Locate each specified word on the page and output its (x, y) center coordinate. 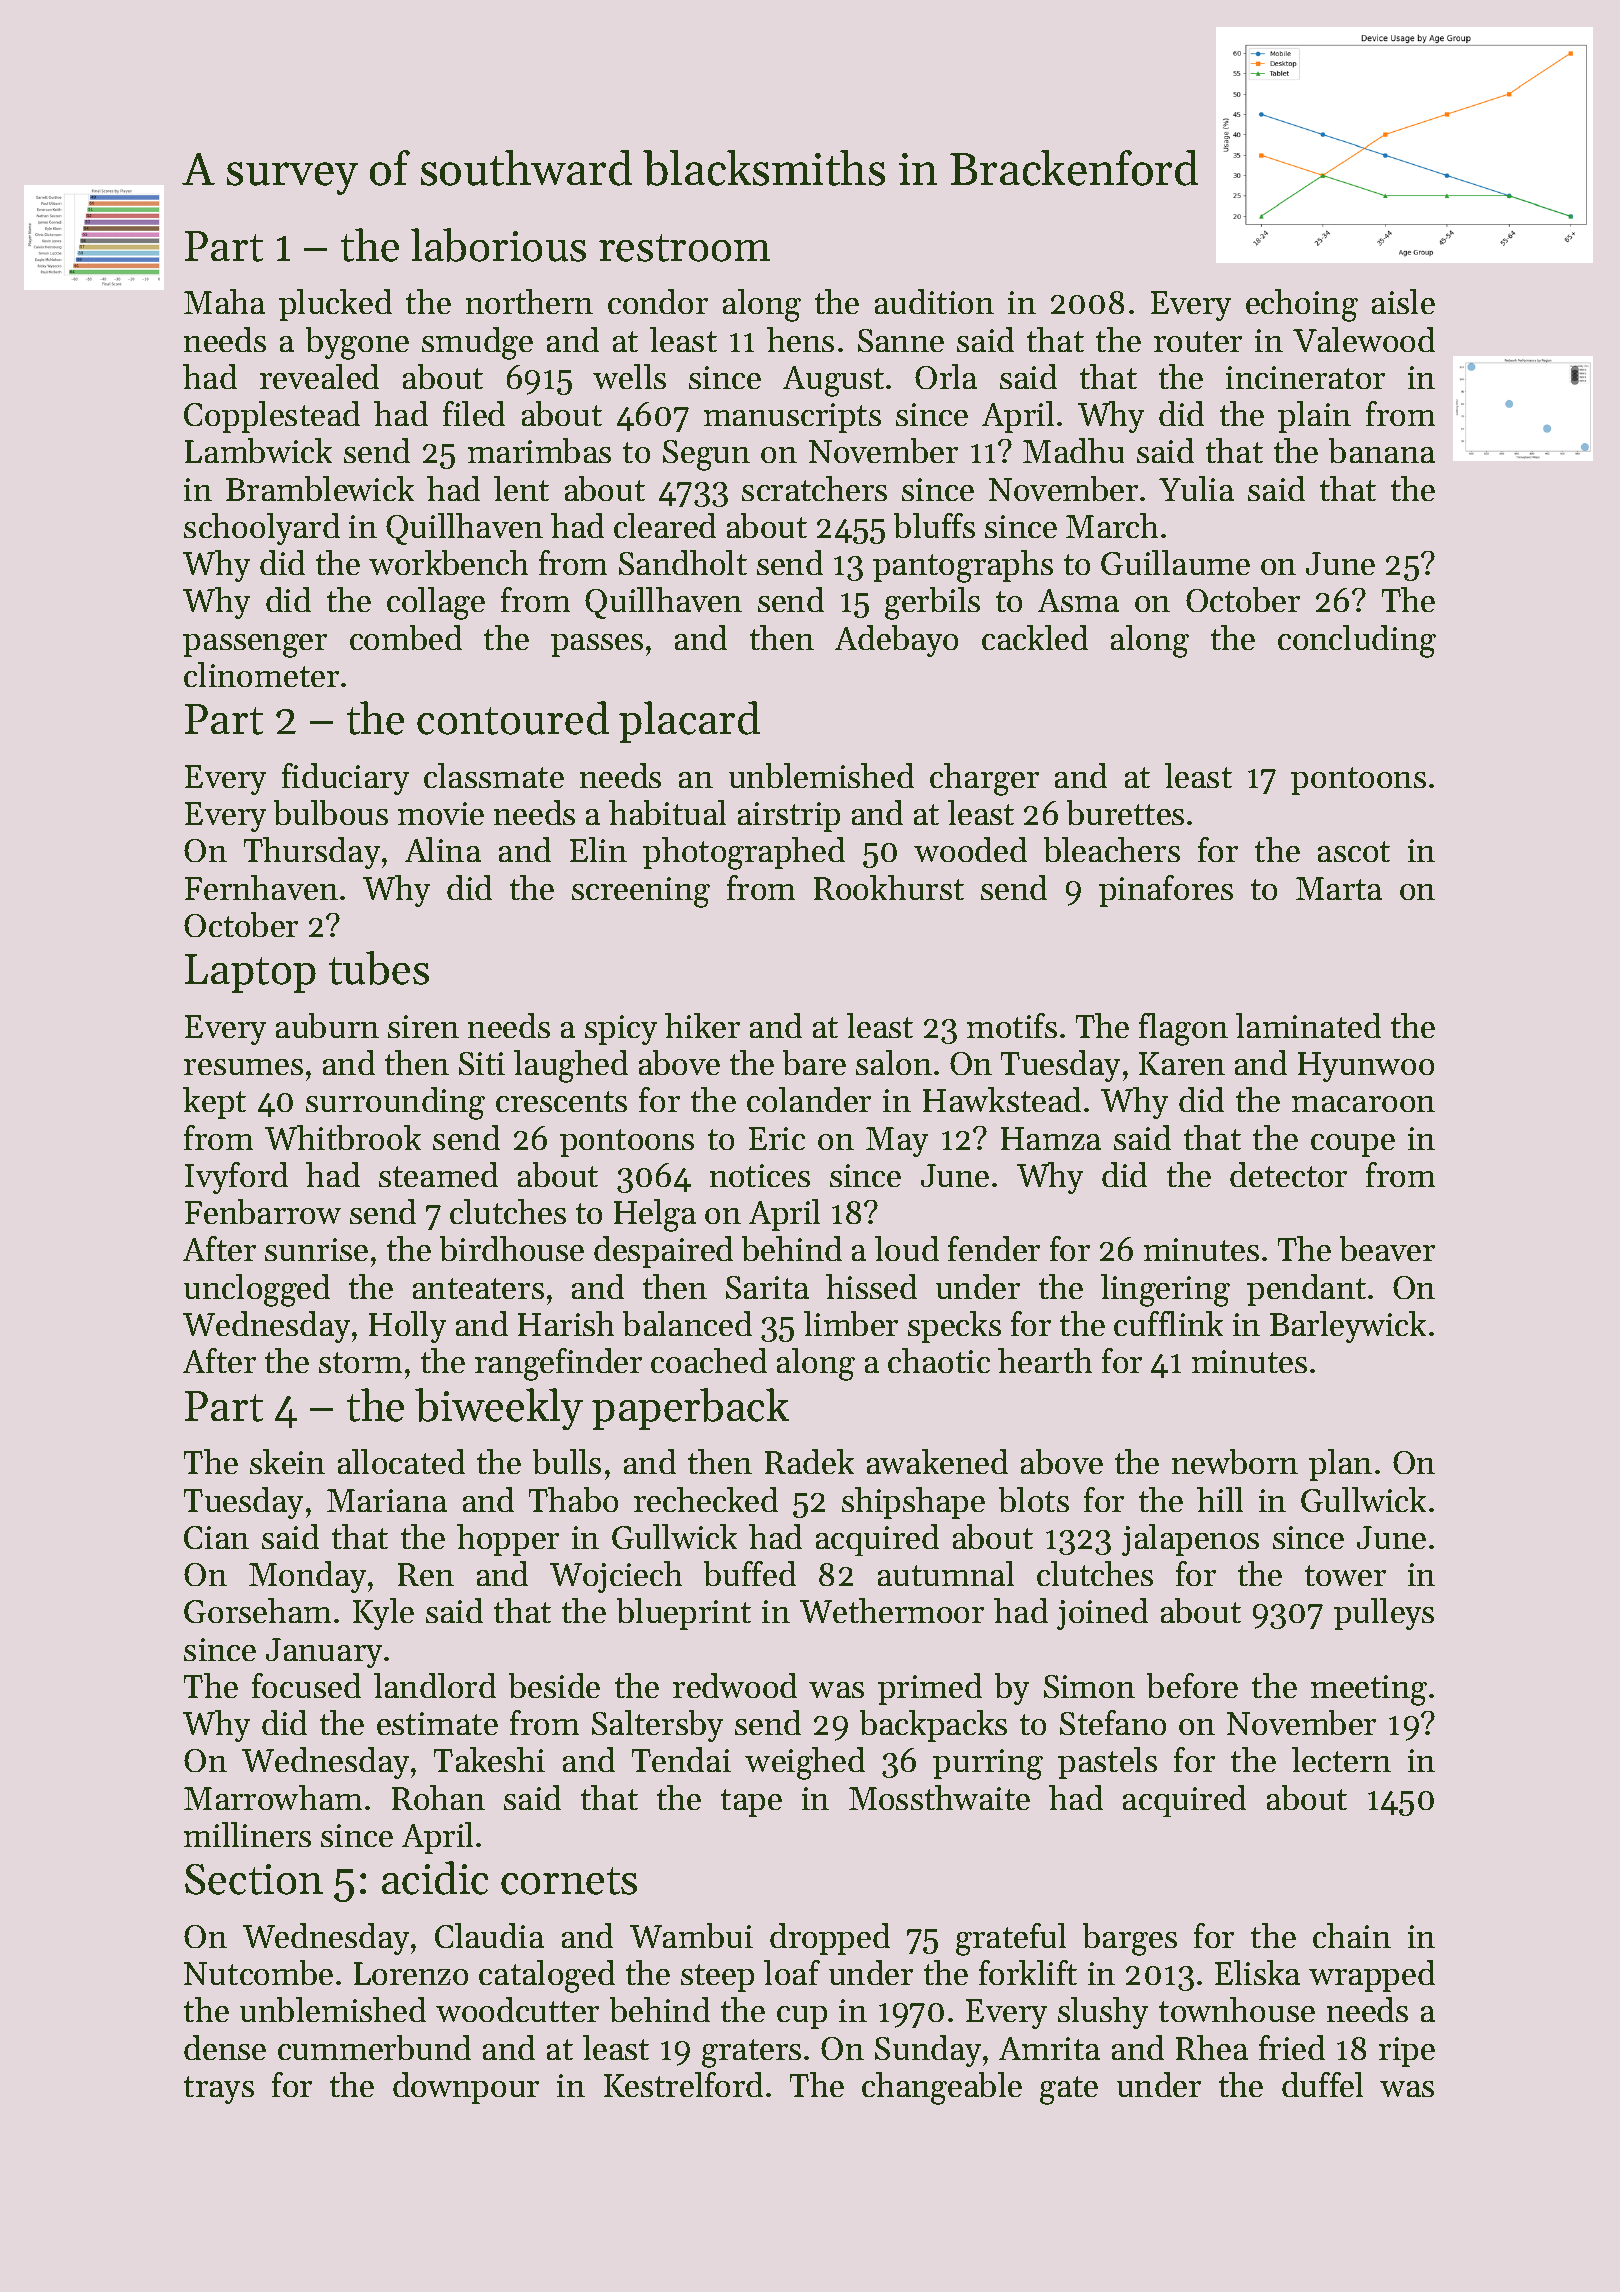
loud (907, 1248)
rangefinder (558, 1364)
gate (1069, 2090)
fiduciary (345, 779)
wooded (970, 849)
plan (1340, 1465)
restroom (684, 248)
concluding (1357, 641)
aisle (1403, 301)
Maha (224, 301)
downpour (466, 2088)
